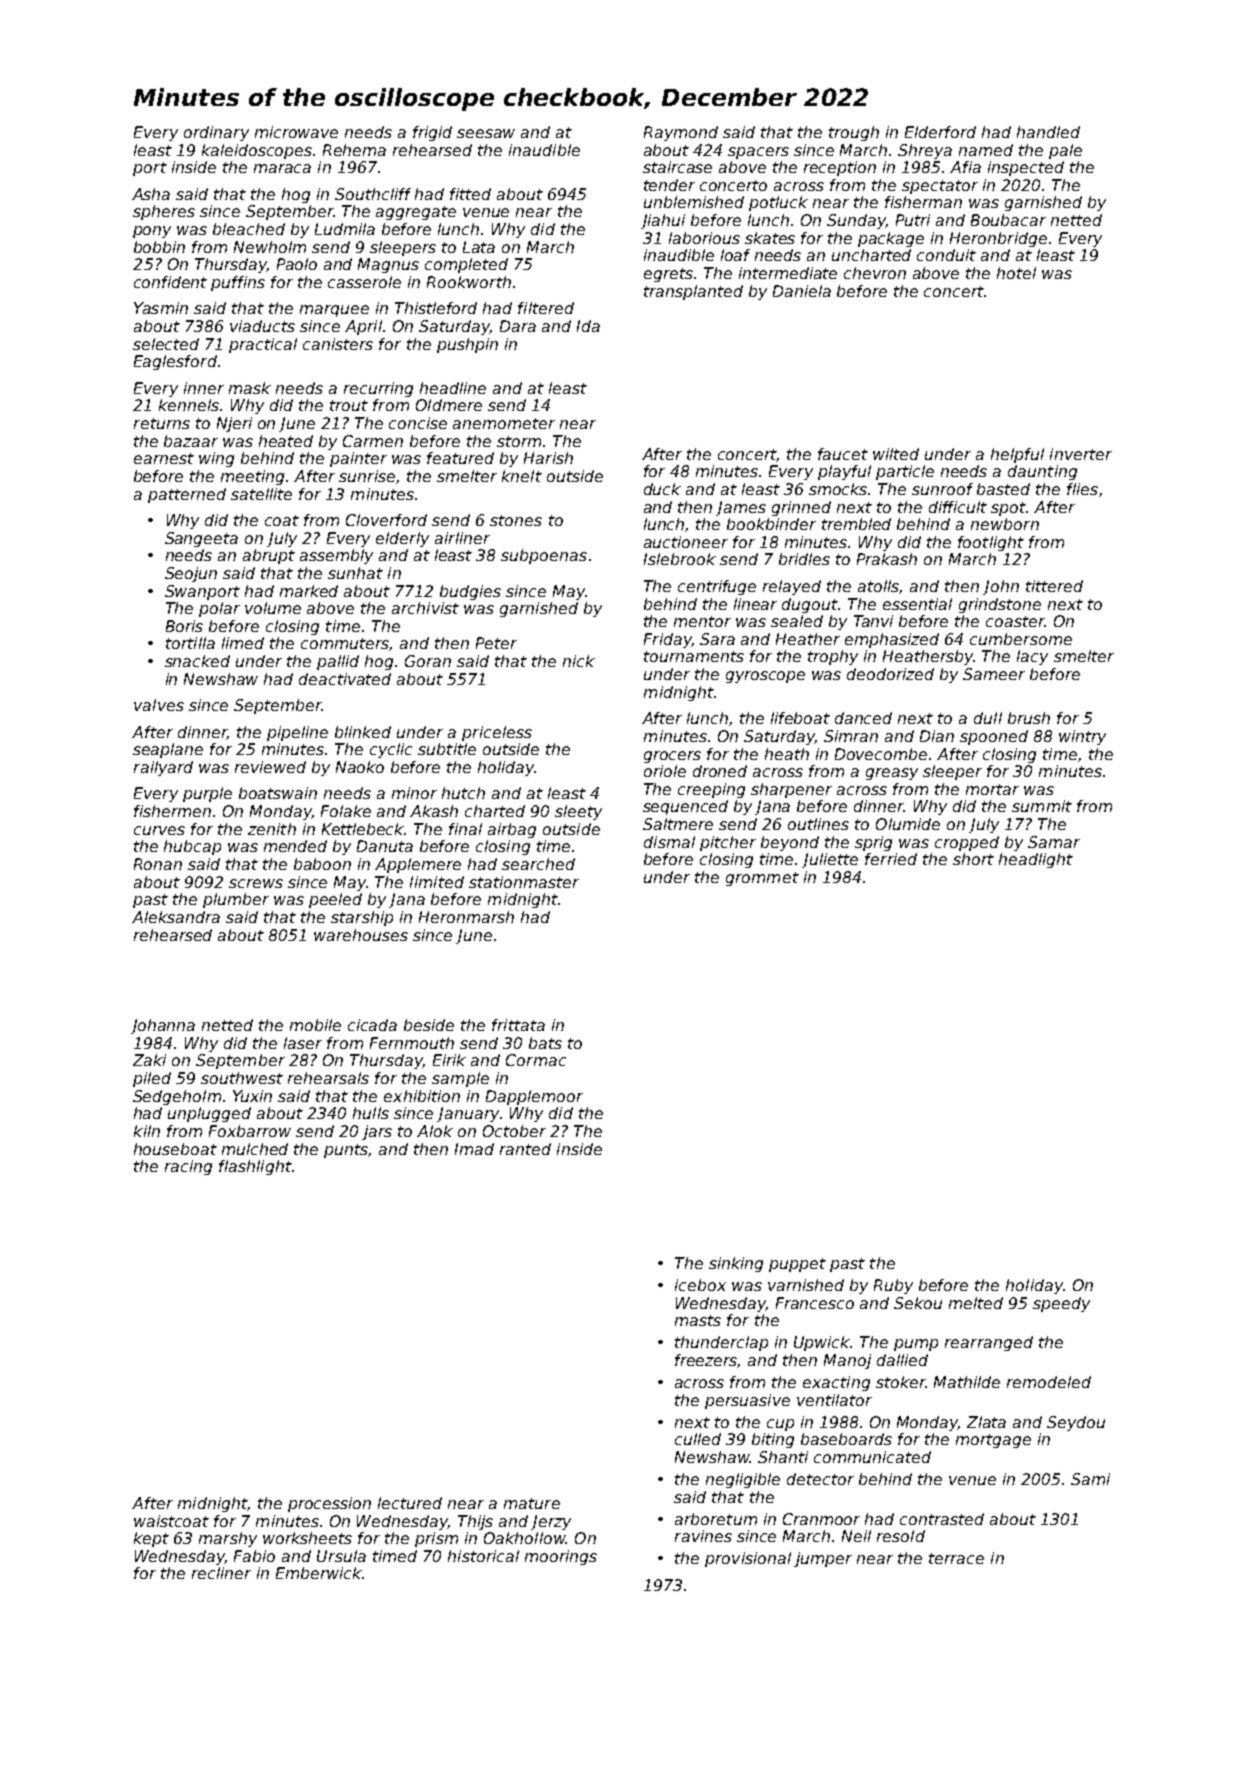  I want to click on Francesco, so click(815, 1303).
